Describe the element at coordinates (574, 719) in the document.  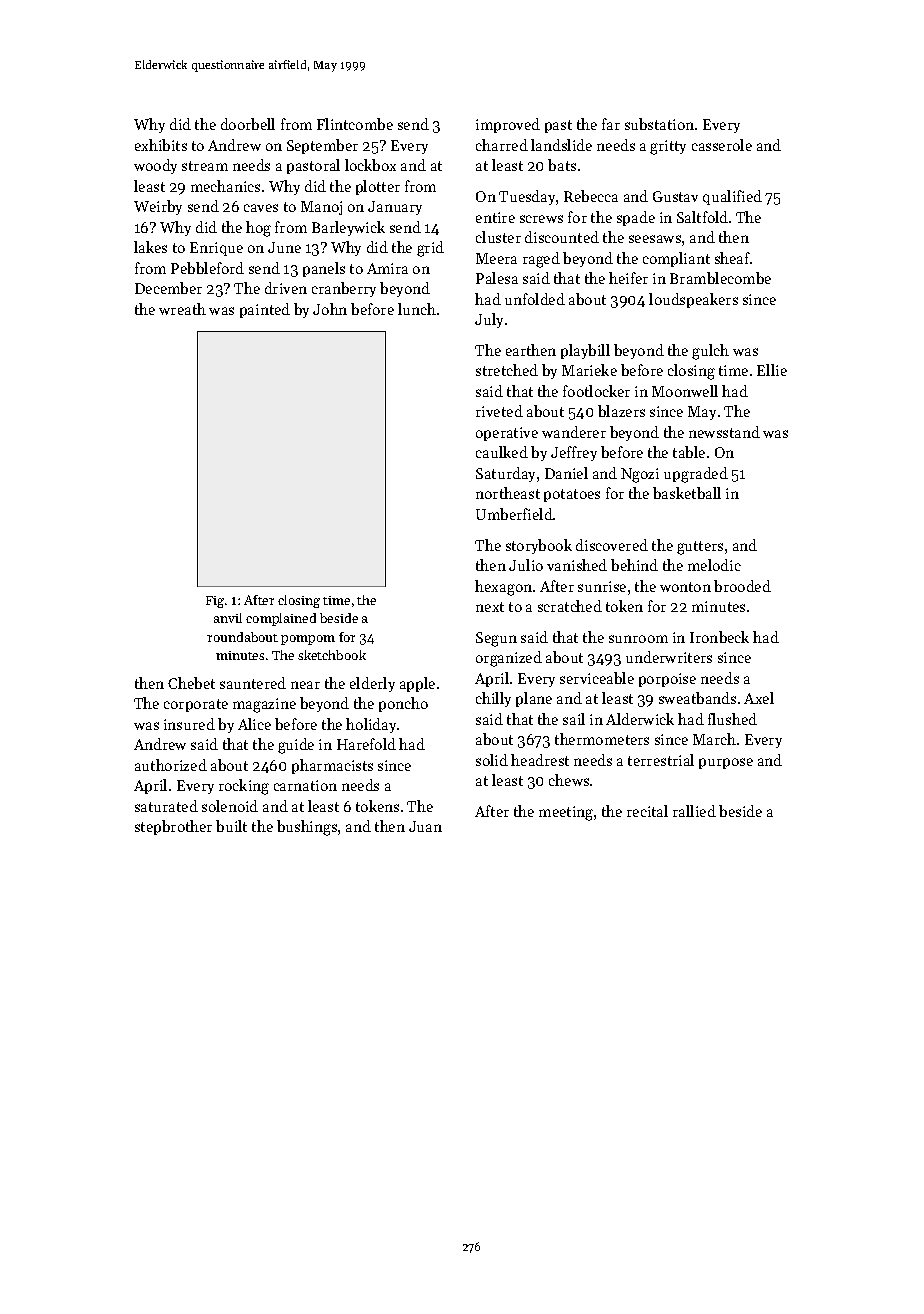
I see `sail` at that location.
